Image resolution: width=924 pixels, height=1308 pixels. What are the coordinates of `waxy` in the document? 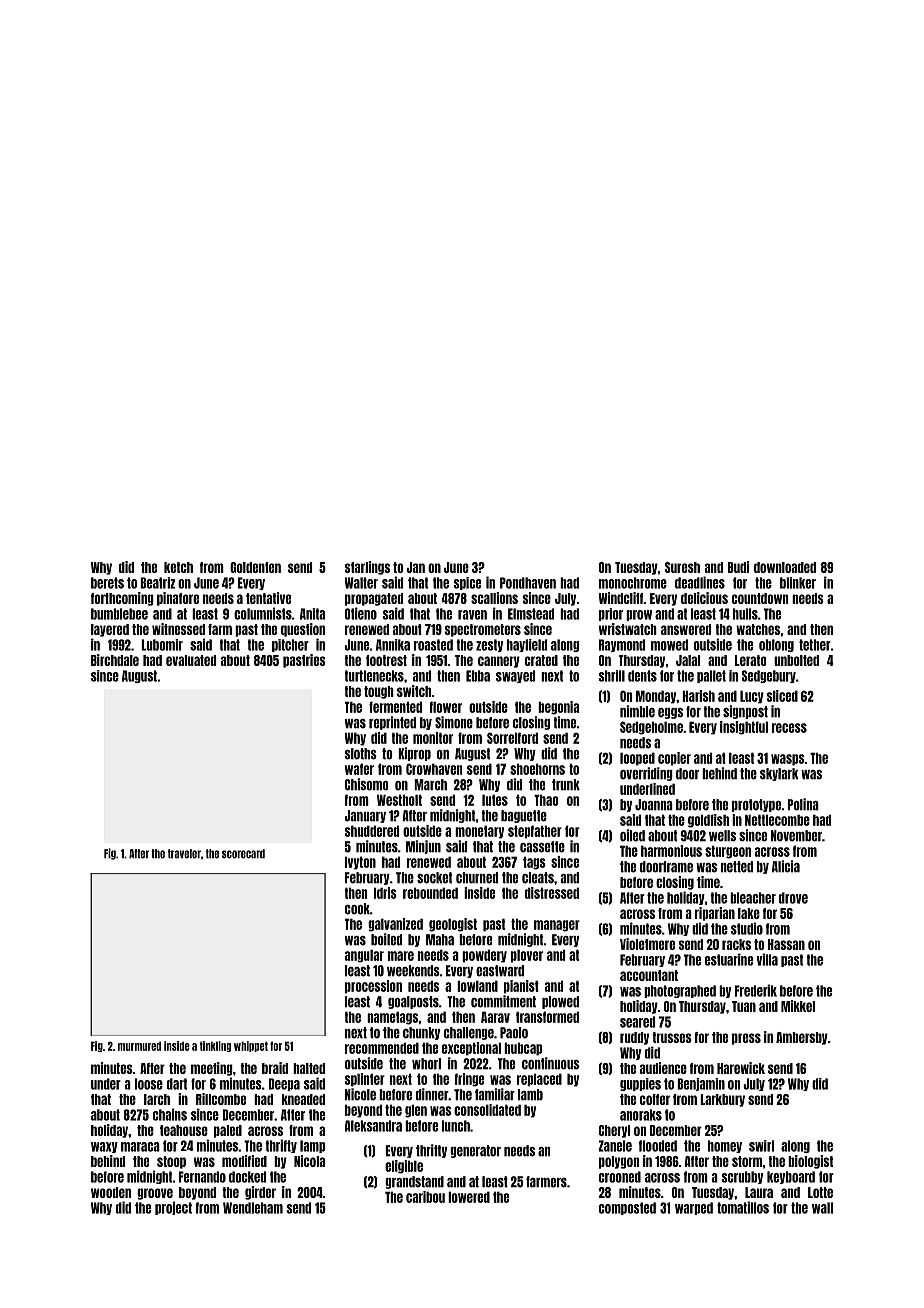 It's located at (104, 1147).
